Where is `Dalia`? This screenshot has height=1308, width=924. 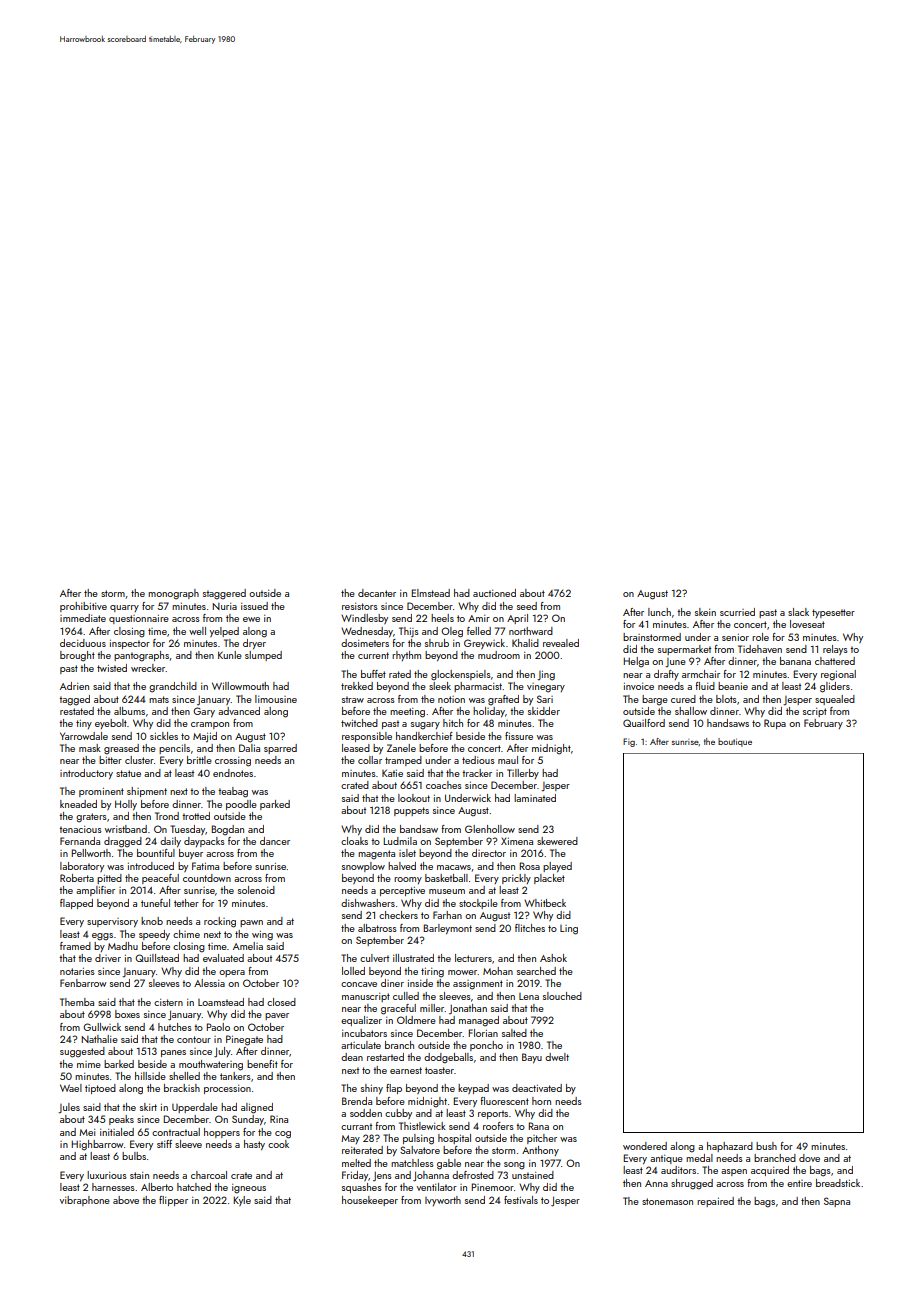 Dalia is located at coordinates (249, 748).
